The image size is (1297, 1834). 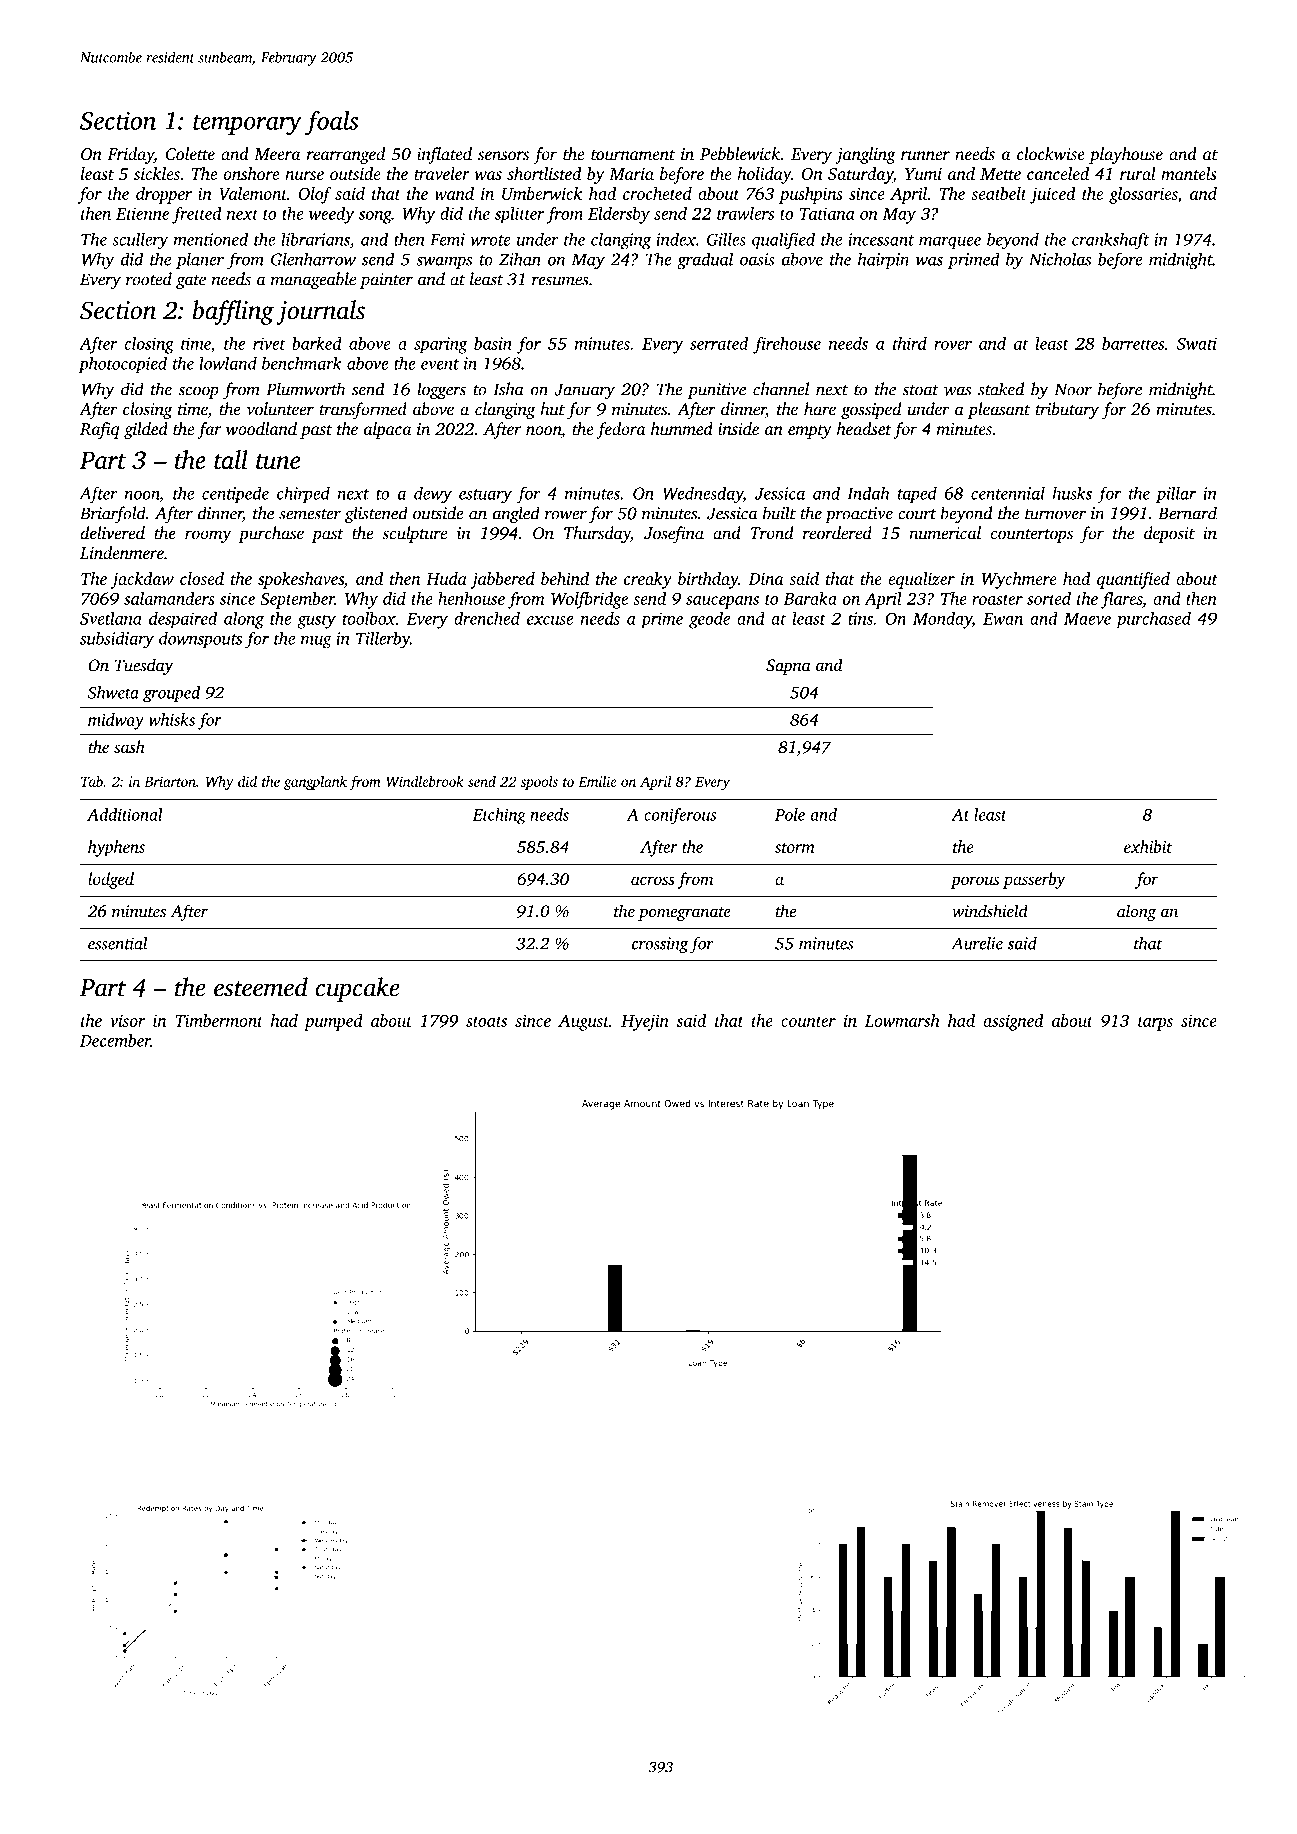 I want to click on Hyejin, so click(x=645, y=1022).
